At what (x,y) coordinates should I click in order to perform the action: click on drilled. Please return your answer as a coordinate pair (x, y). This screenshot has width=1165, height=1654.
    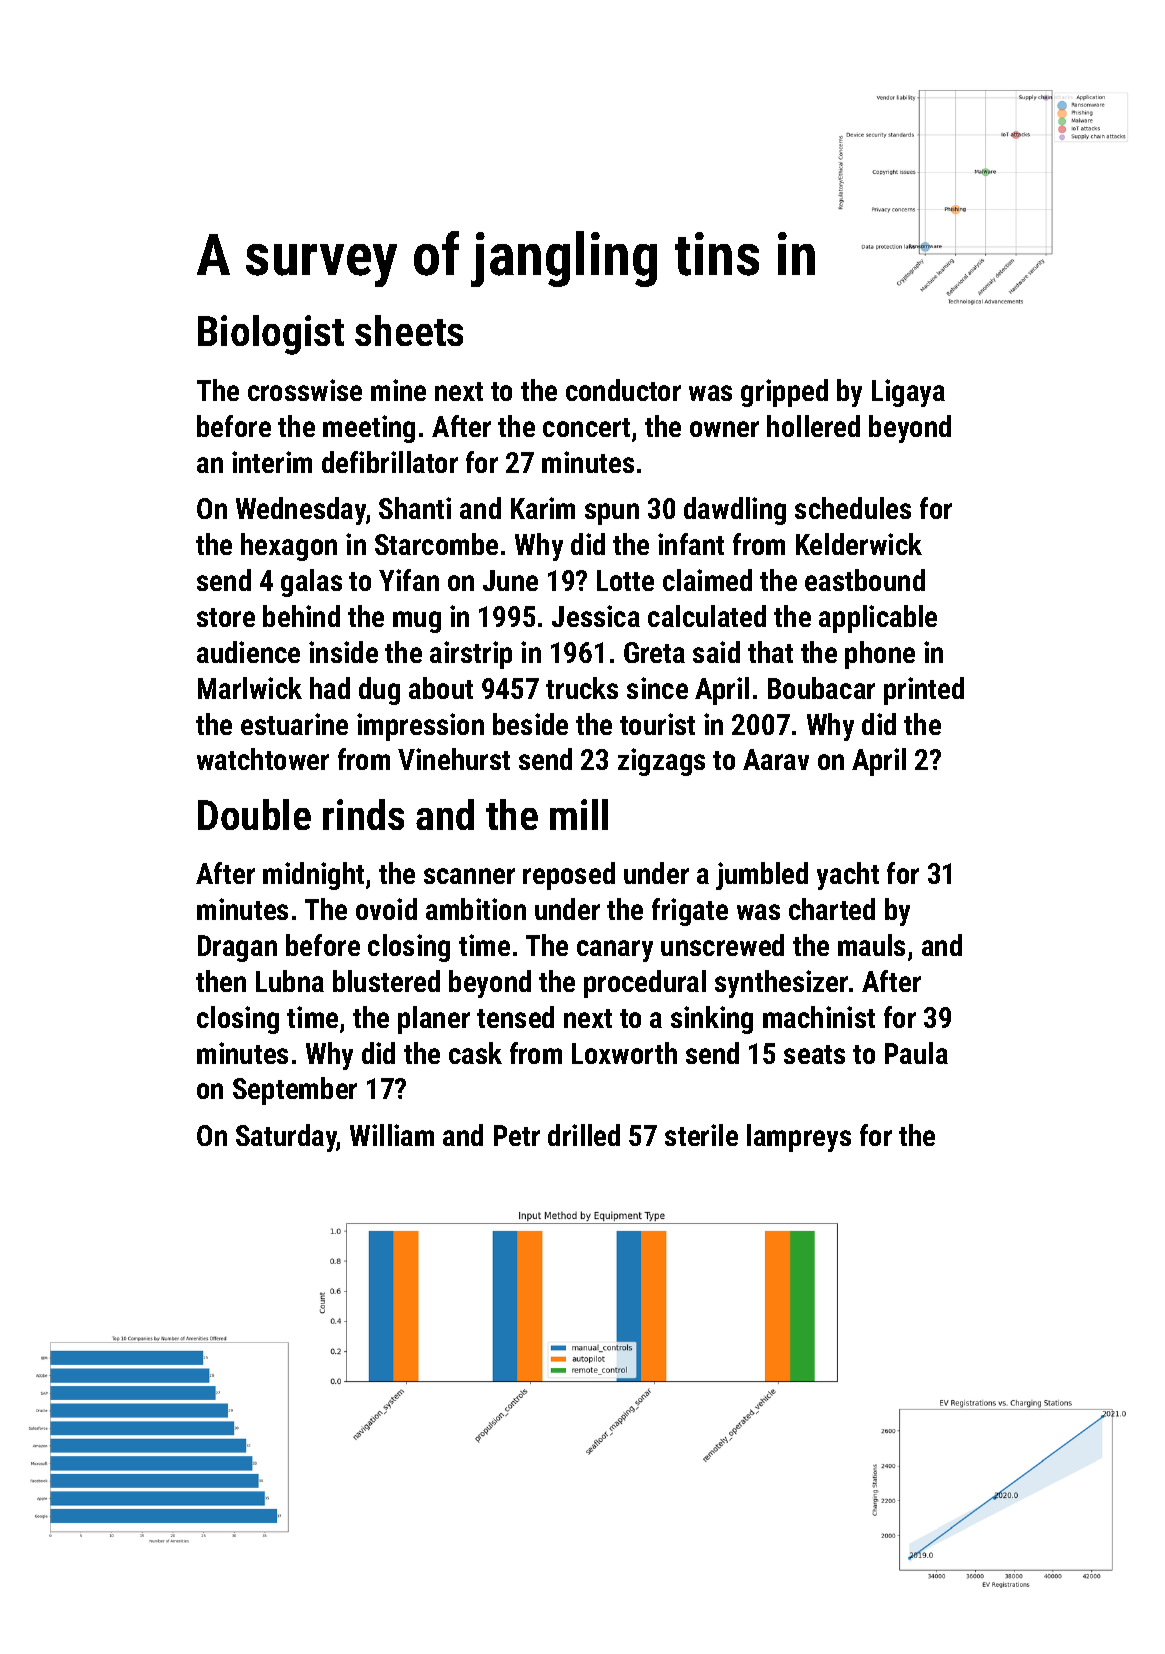
    Looking at the image, I should click on (584, 1135).
